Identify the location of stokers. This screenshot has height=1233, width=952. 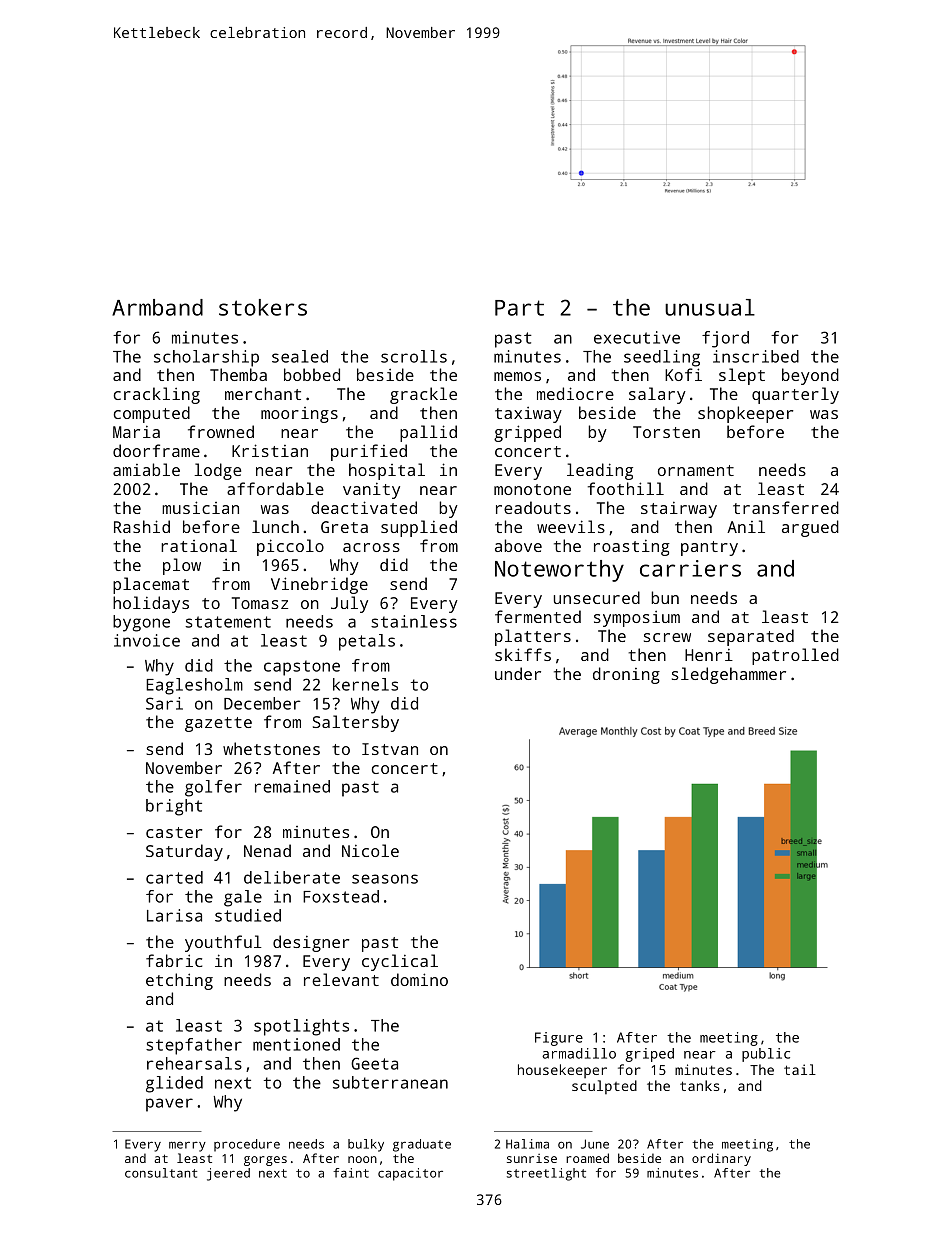
(263, 307).
